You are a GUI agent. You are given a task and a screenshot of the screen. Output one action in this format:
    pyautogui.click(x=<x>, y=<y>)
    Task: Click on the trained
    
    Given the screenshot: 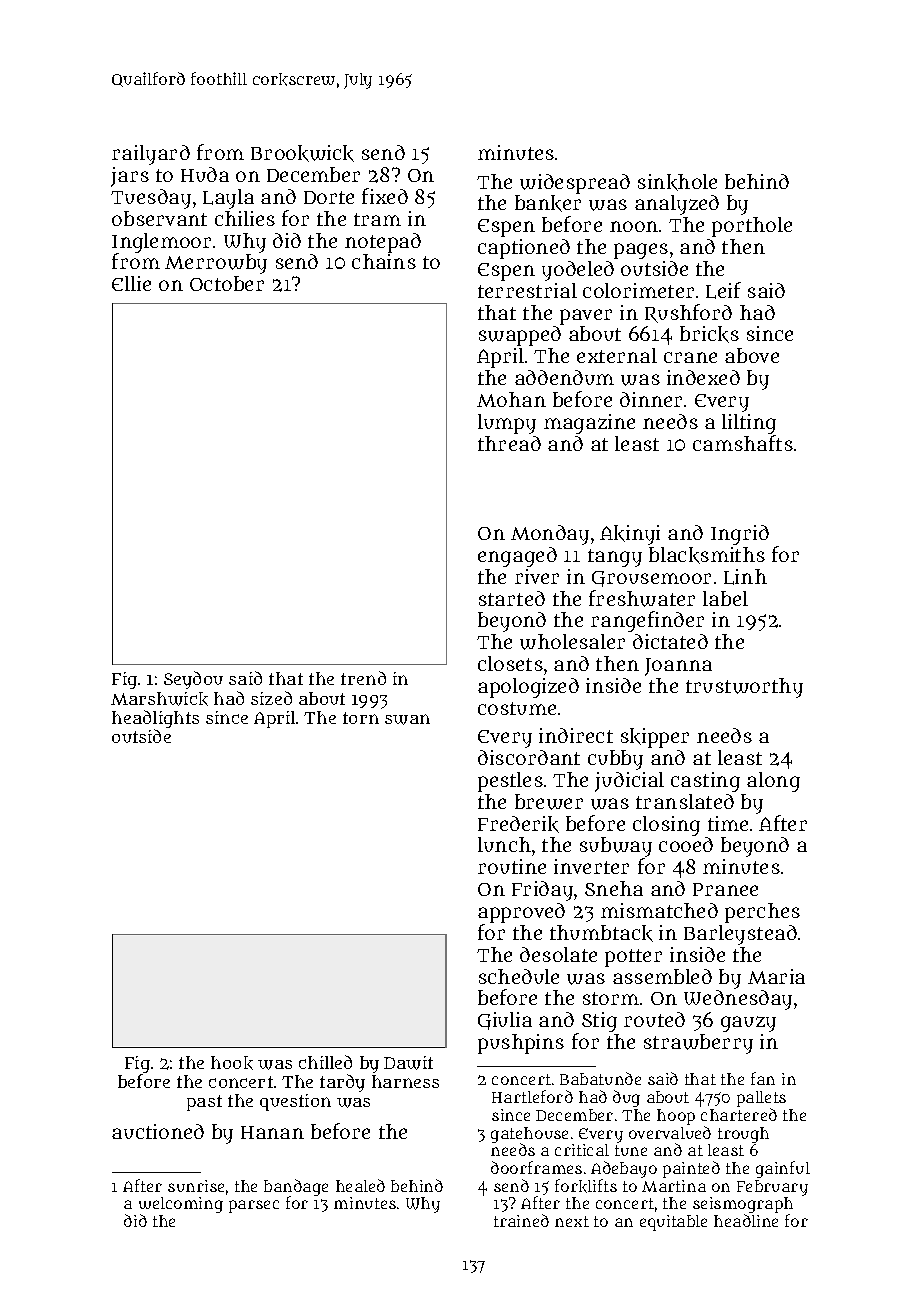 What is the action you would take?
    pyautogui.click(x=521, y=1220)
